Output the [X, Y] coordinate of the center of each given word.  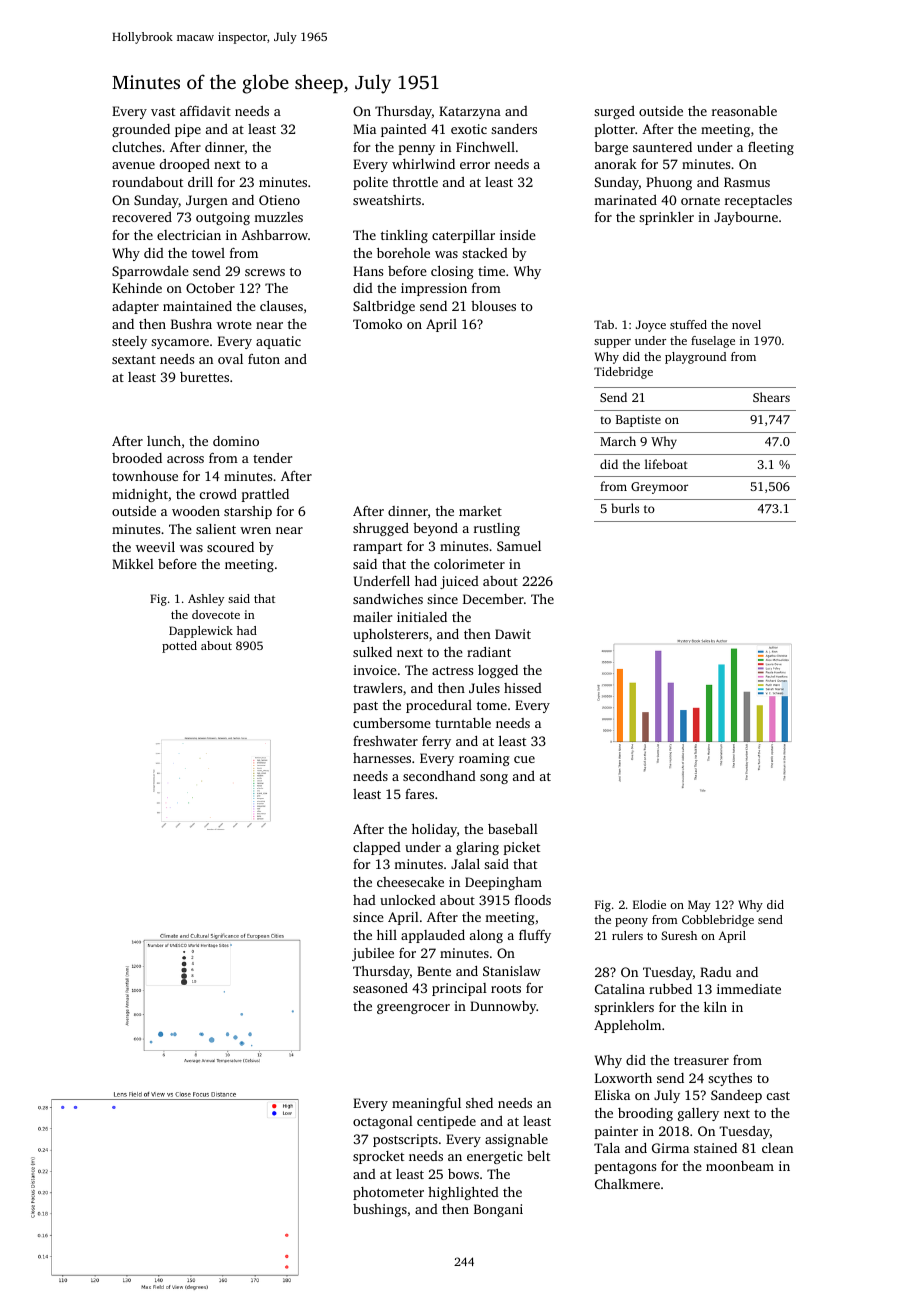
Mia [364, 129]
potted [179, 647]
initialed [422, 617]
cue [524, 759]
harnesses [382, 758]
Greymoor [659, 488]
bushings [380, 1210]
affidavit [205, 111]
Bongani [498, 1210]
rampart [377, 548]
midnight [140, 495]
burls [625, 508]
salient [216, 529]
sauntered [662, 147]
